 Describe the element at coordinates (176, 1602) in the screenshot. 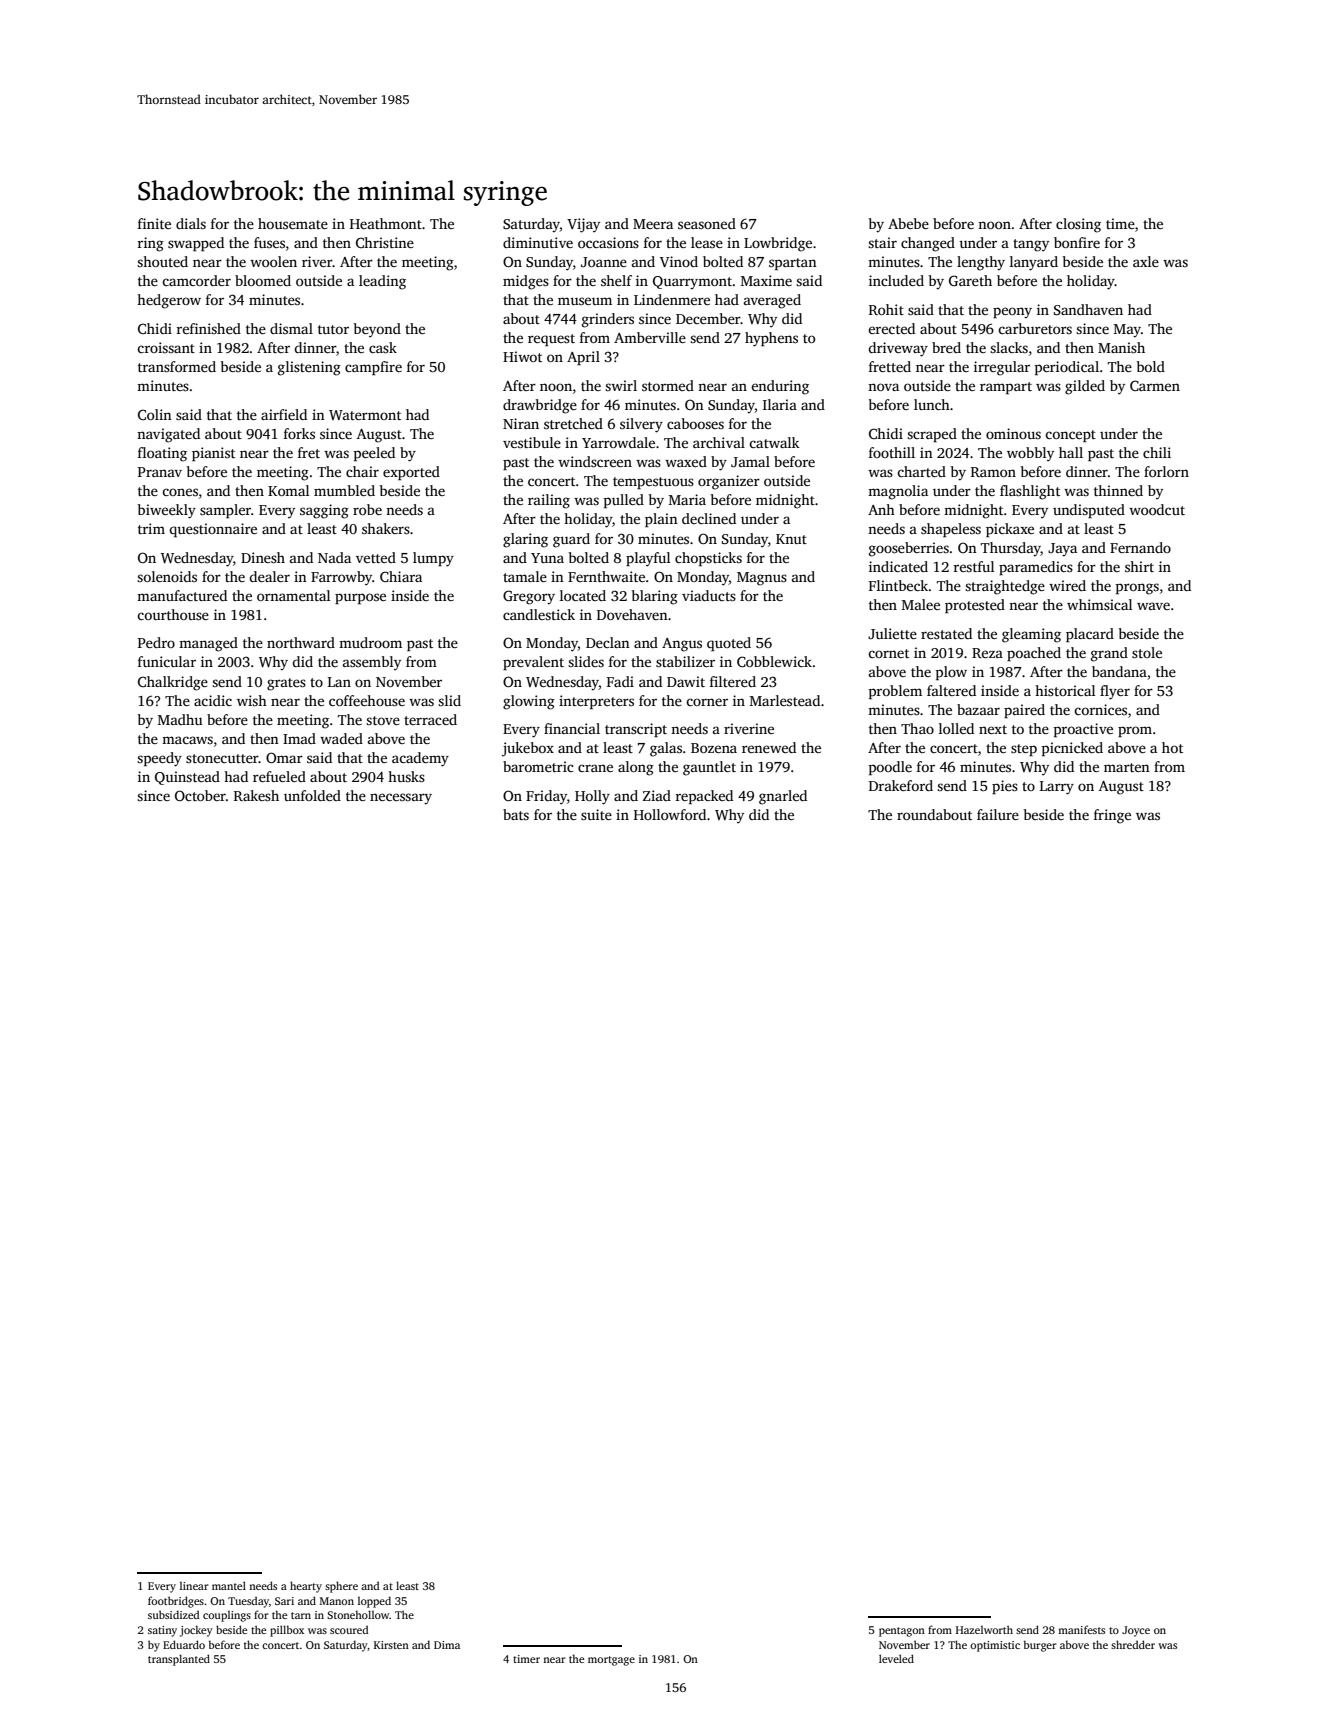

I see `footbridges` at that location.
